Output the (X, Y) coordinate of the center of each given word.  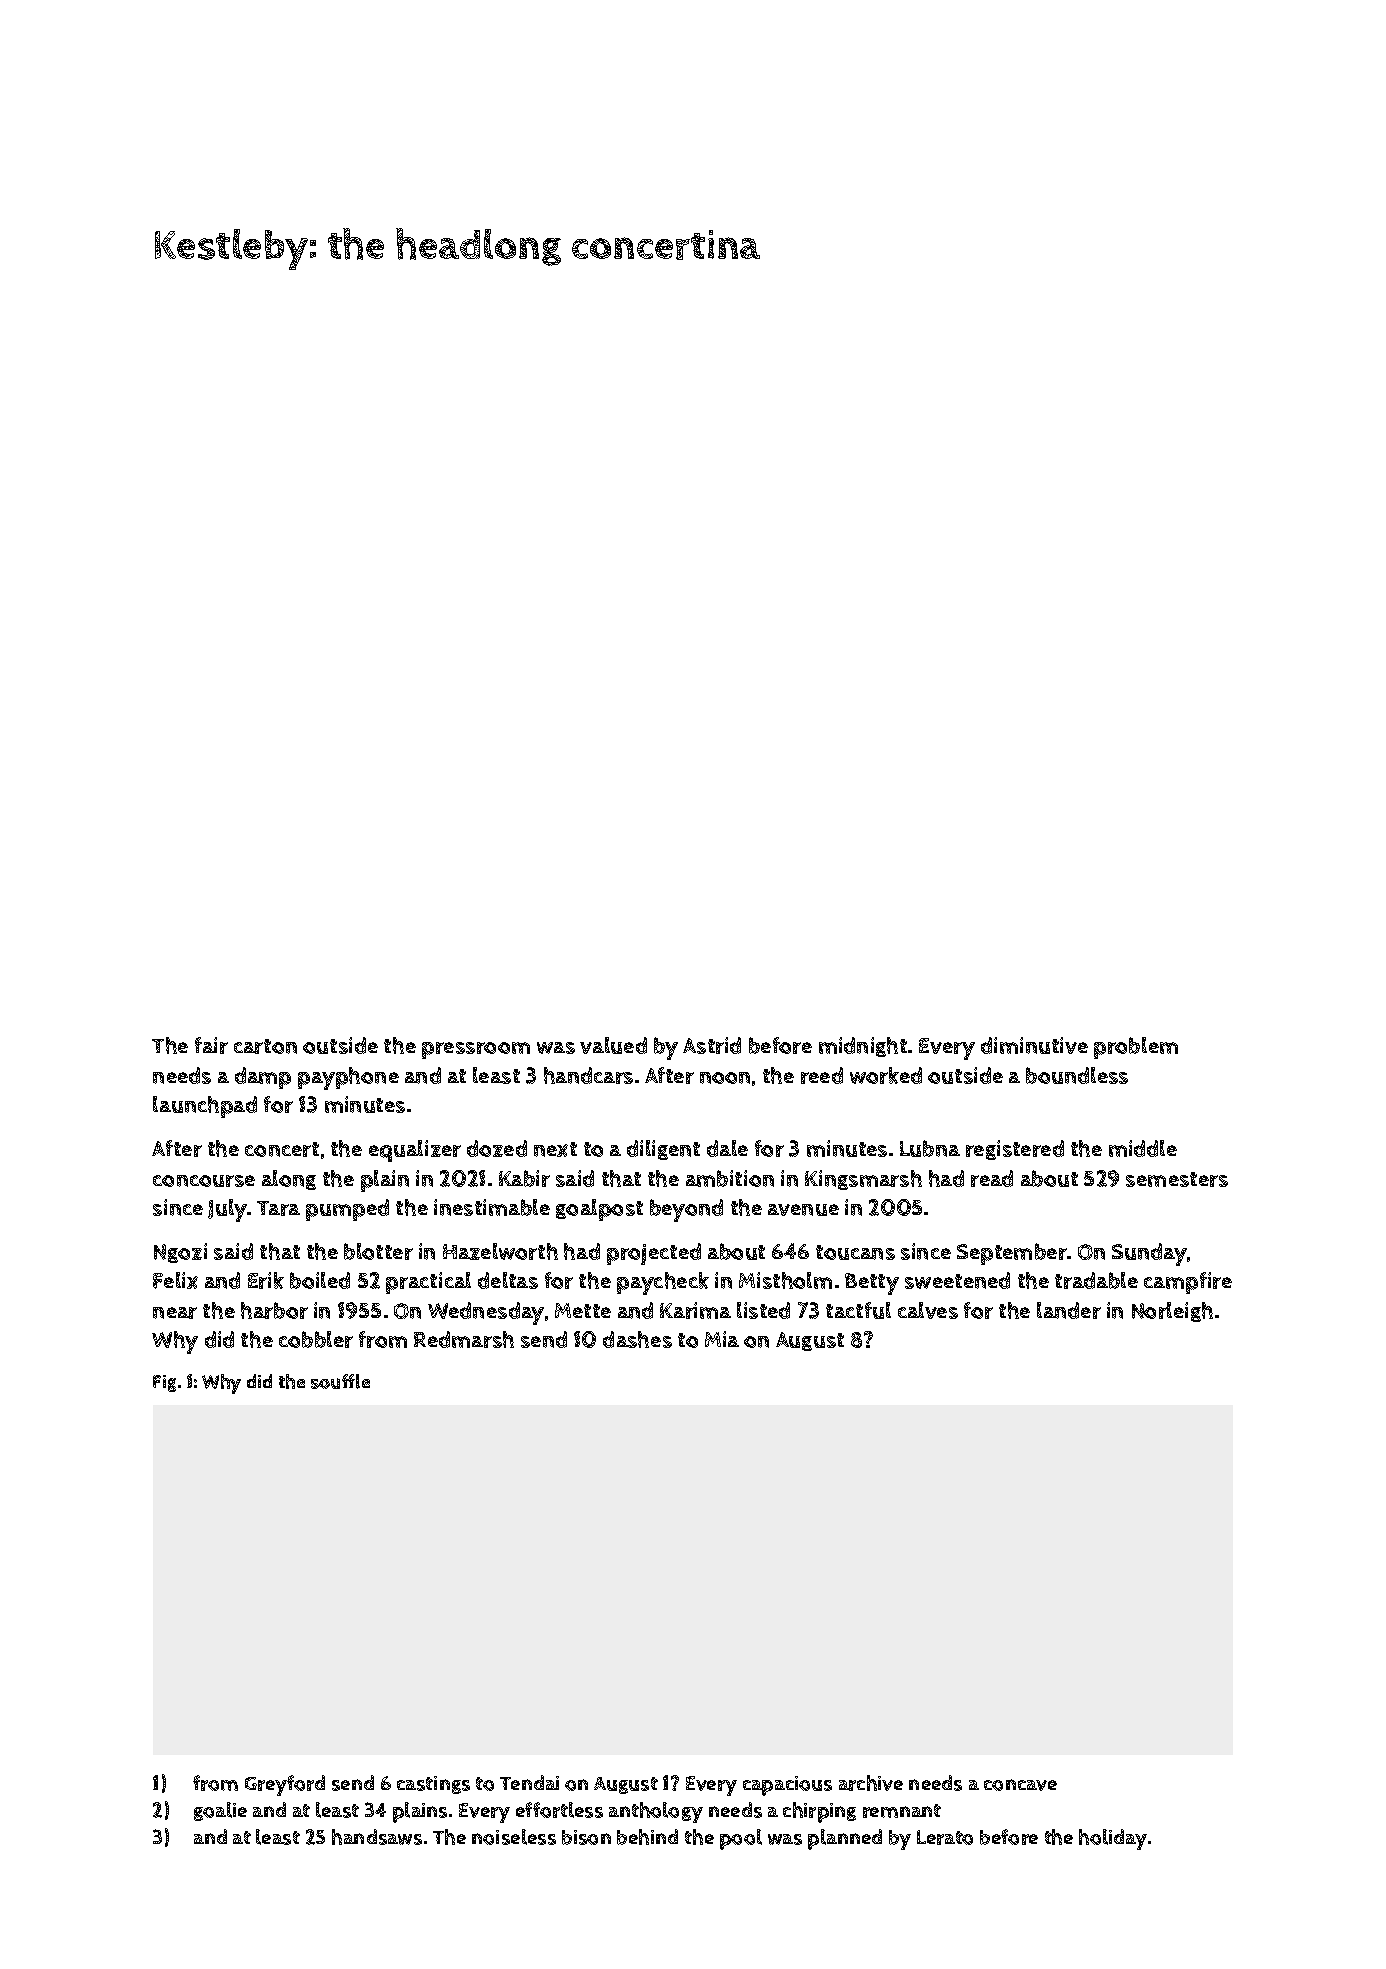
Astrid (712, 1045)
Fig (164, 1383)
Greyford (285, 1785)
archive (871, 1783)
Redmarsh (464, 1339)
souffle (340, 1381)
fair (211, 1045)
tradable (1096, 1280)
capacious (787, 1786)
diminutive (1034, 1045)
